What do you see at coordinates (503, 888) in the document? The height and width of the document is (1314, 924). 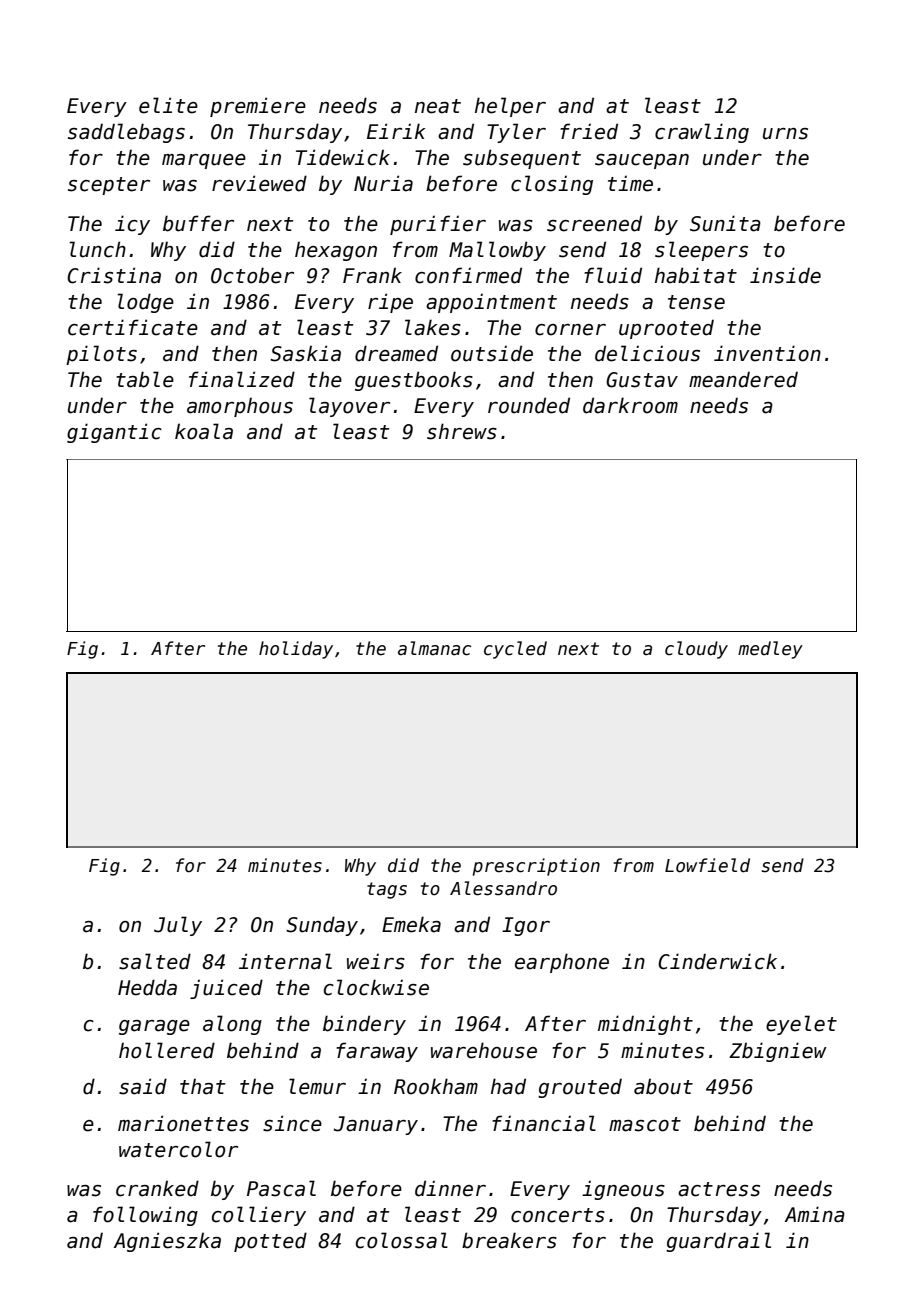 I see `Alessandro` at bounding box center [503, 888].
